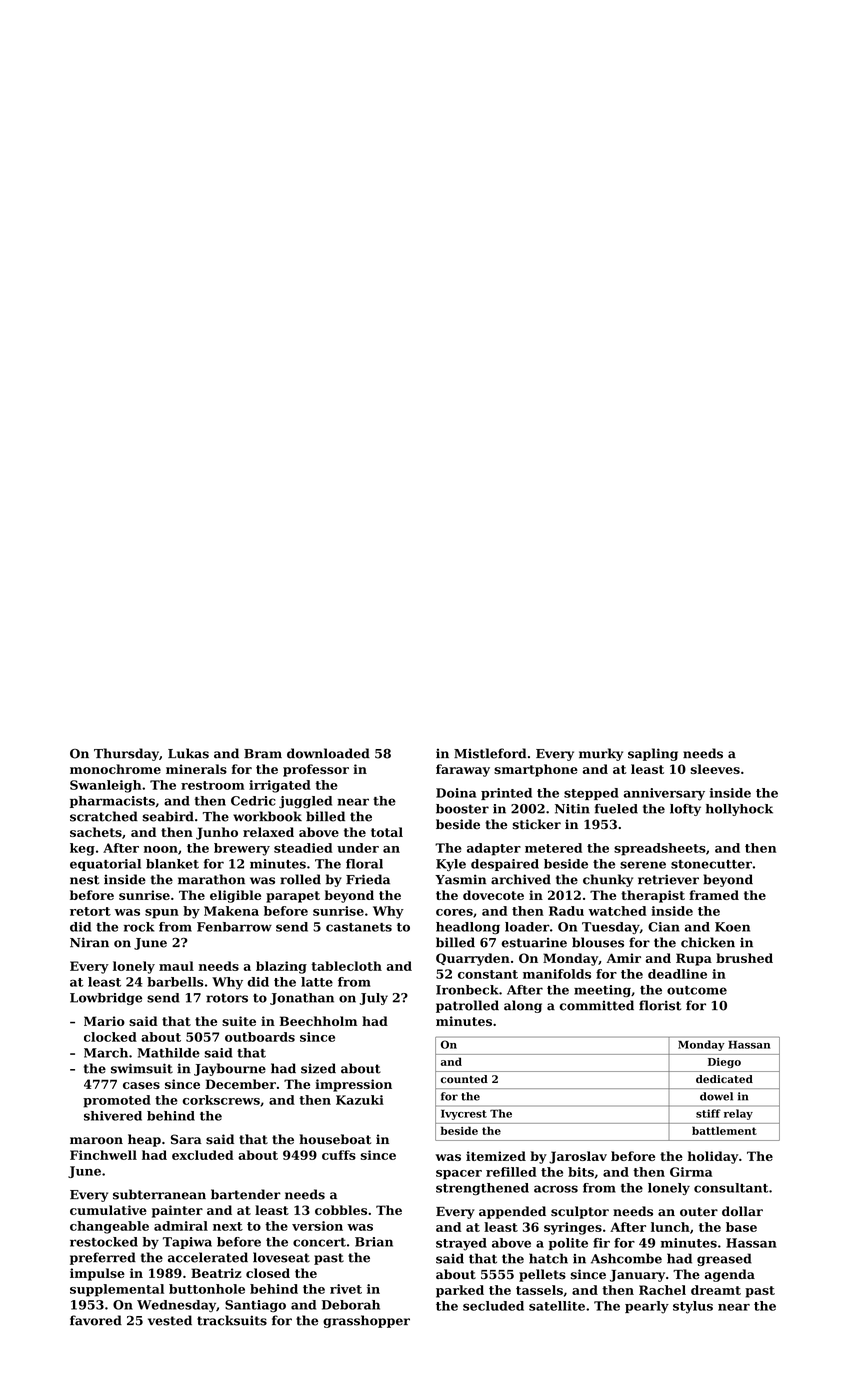 The image size is (849, 1400). Describe the element at coordinates (181, 1226) in the screenshot. I see `admiral` at that location.
